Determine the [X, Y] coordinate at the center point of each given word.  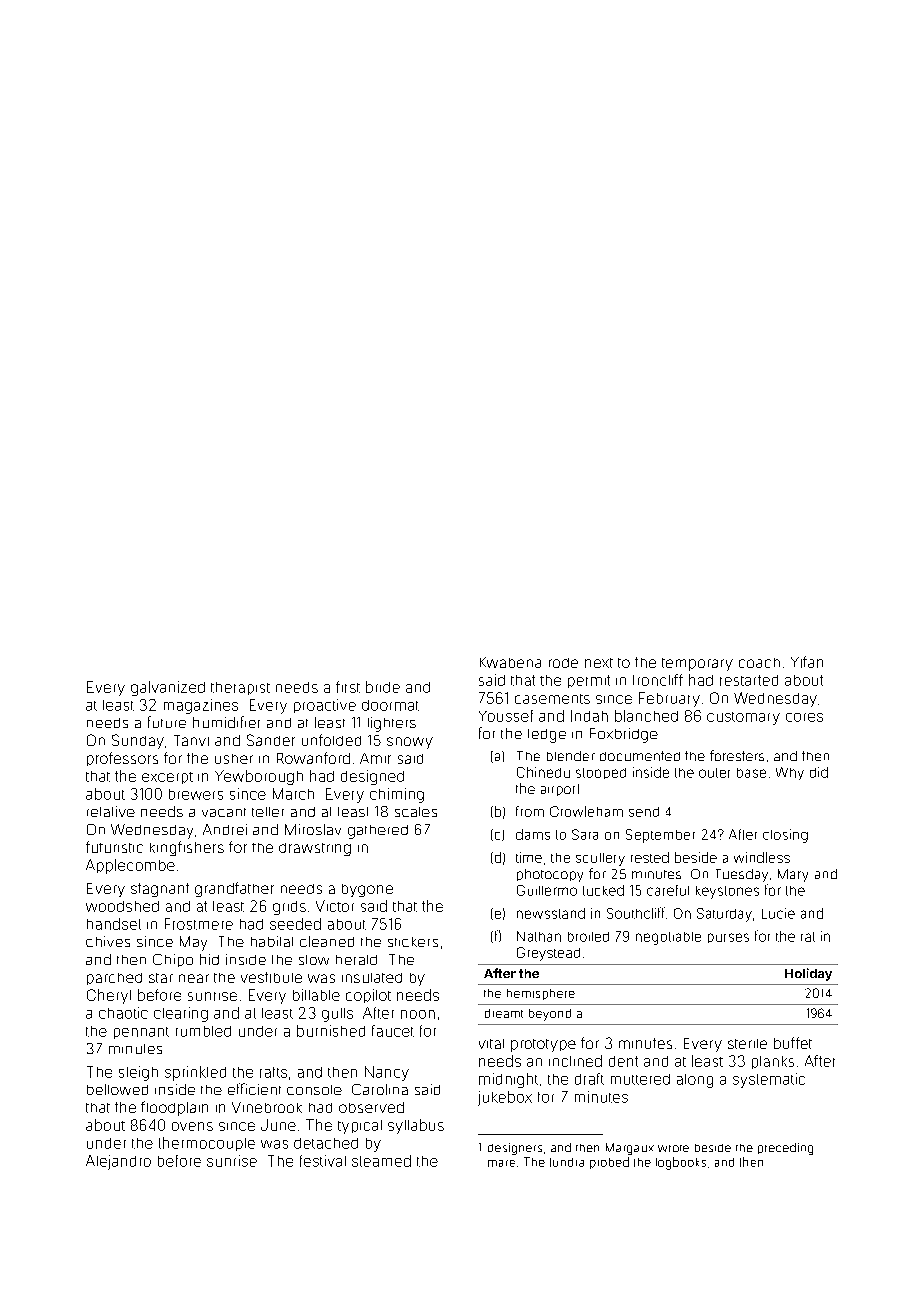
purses [728, 938]
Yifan [807, 662]
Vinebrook [267, 1107]
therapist [240, 688]
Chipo [173, 960]
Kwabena [510, 662]
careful [668, 890]
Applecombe [130, 866]
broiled [588, 937]
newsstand [551, 913]
